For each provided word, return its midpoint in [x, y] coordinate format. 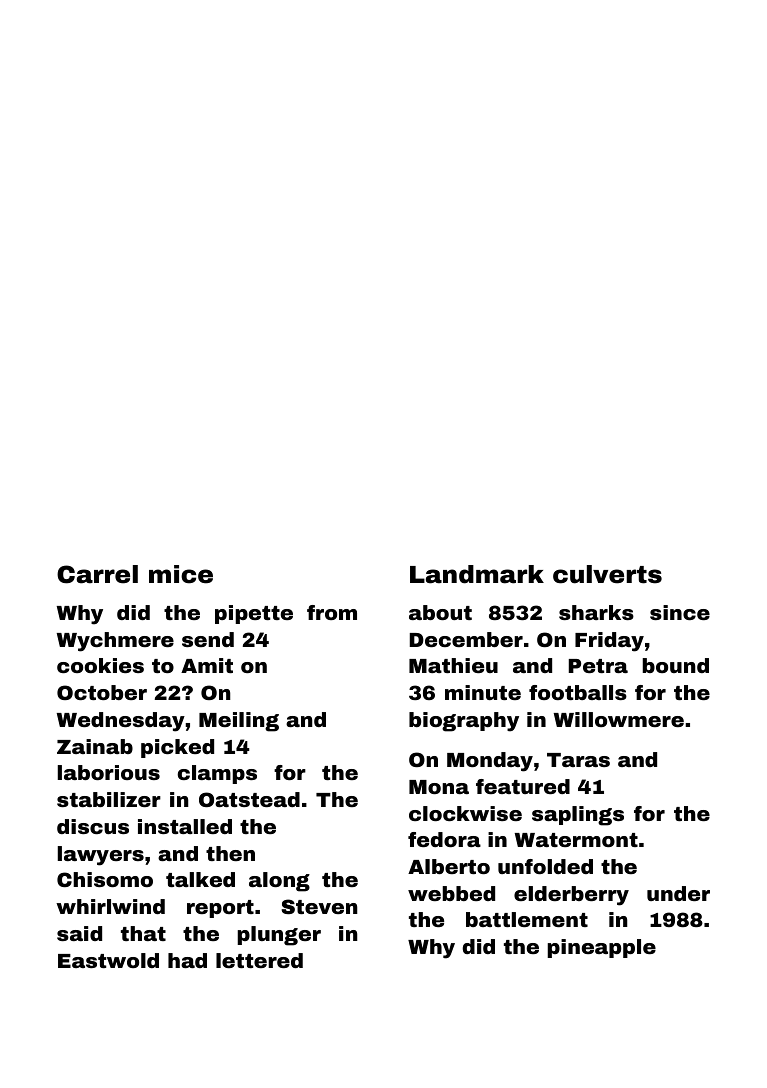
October [102, 692]
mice [181, 574]
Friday [609, 642]
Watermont [576, 840]
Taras [578, 760]
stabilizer [109, 799]
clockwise [465, 813]
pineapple [601, 948]
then [230, 853]
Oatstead [249, 799]
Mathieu [453, 665]
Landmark [477, 574]
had [187, 960]
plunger [279, 936]
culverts [607, 574]
